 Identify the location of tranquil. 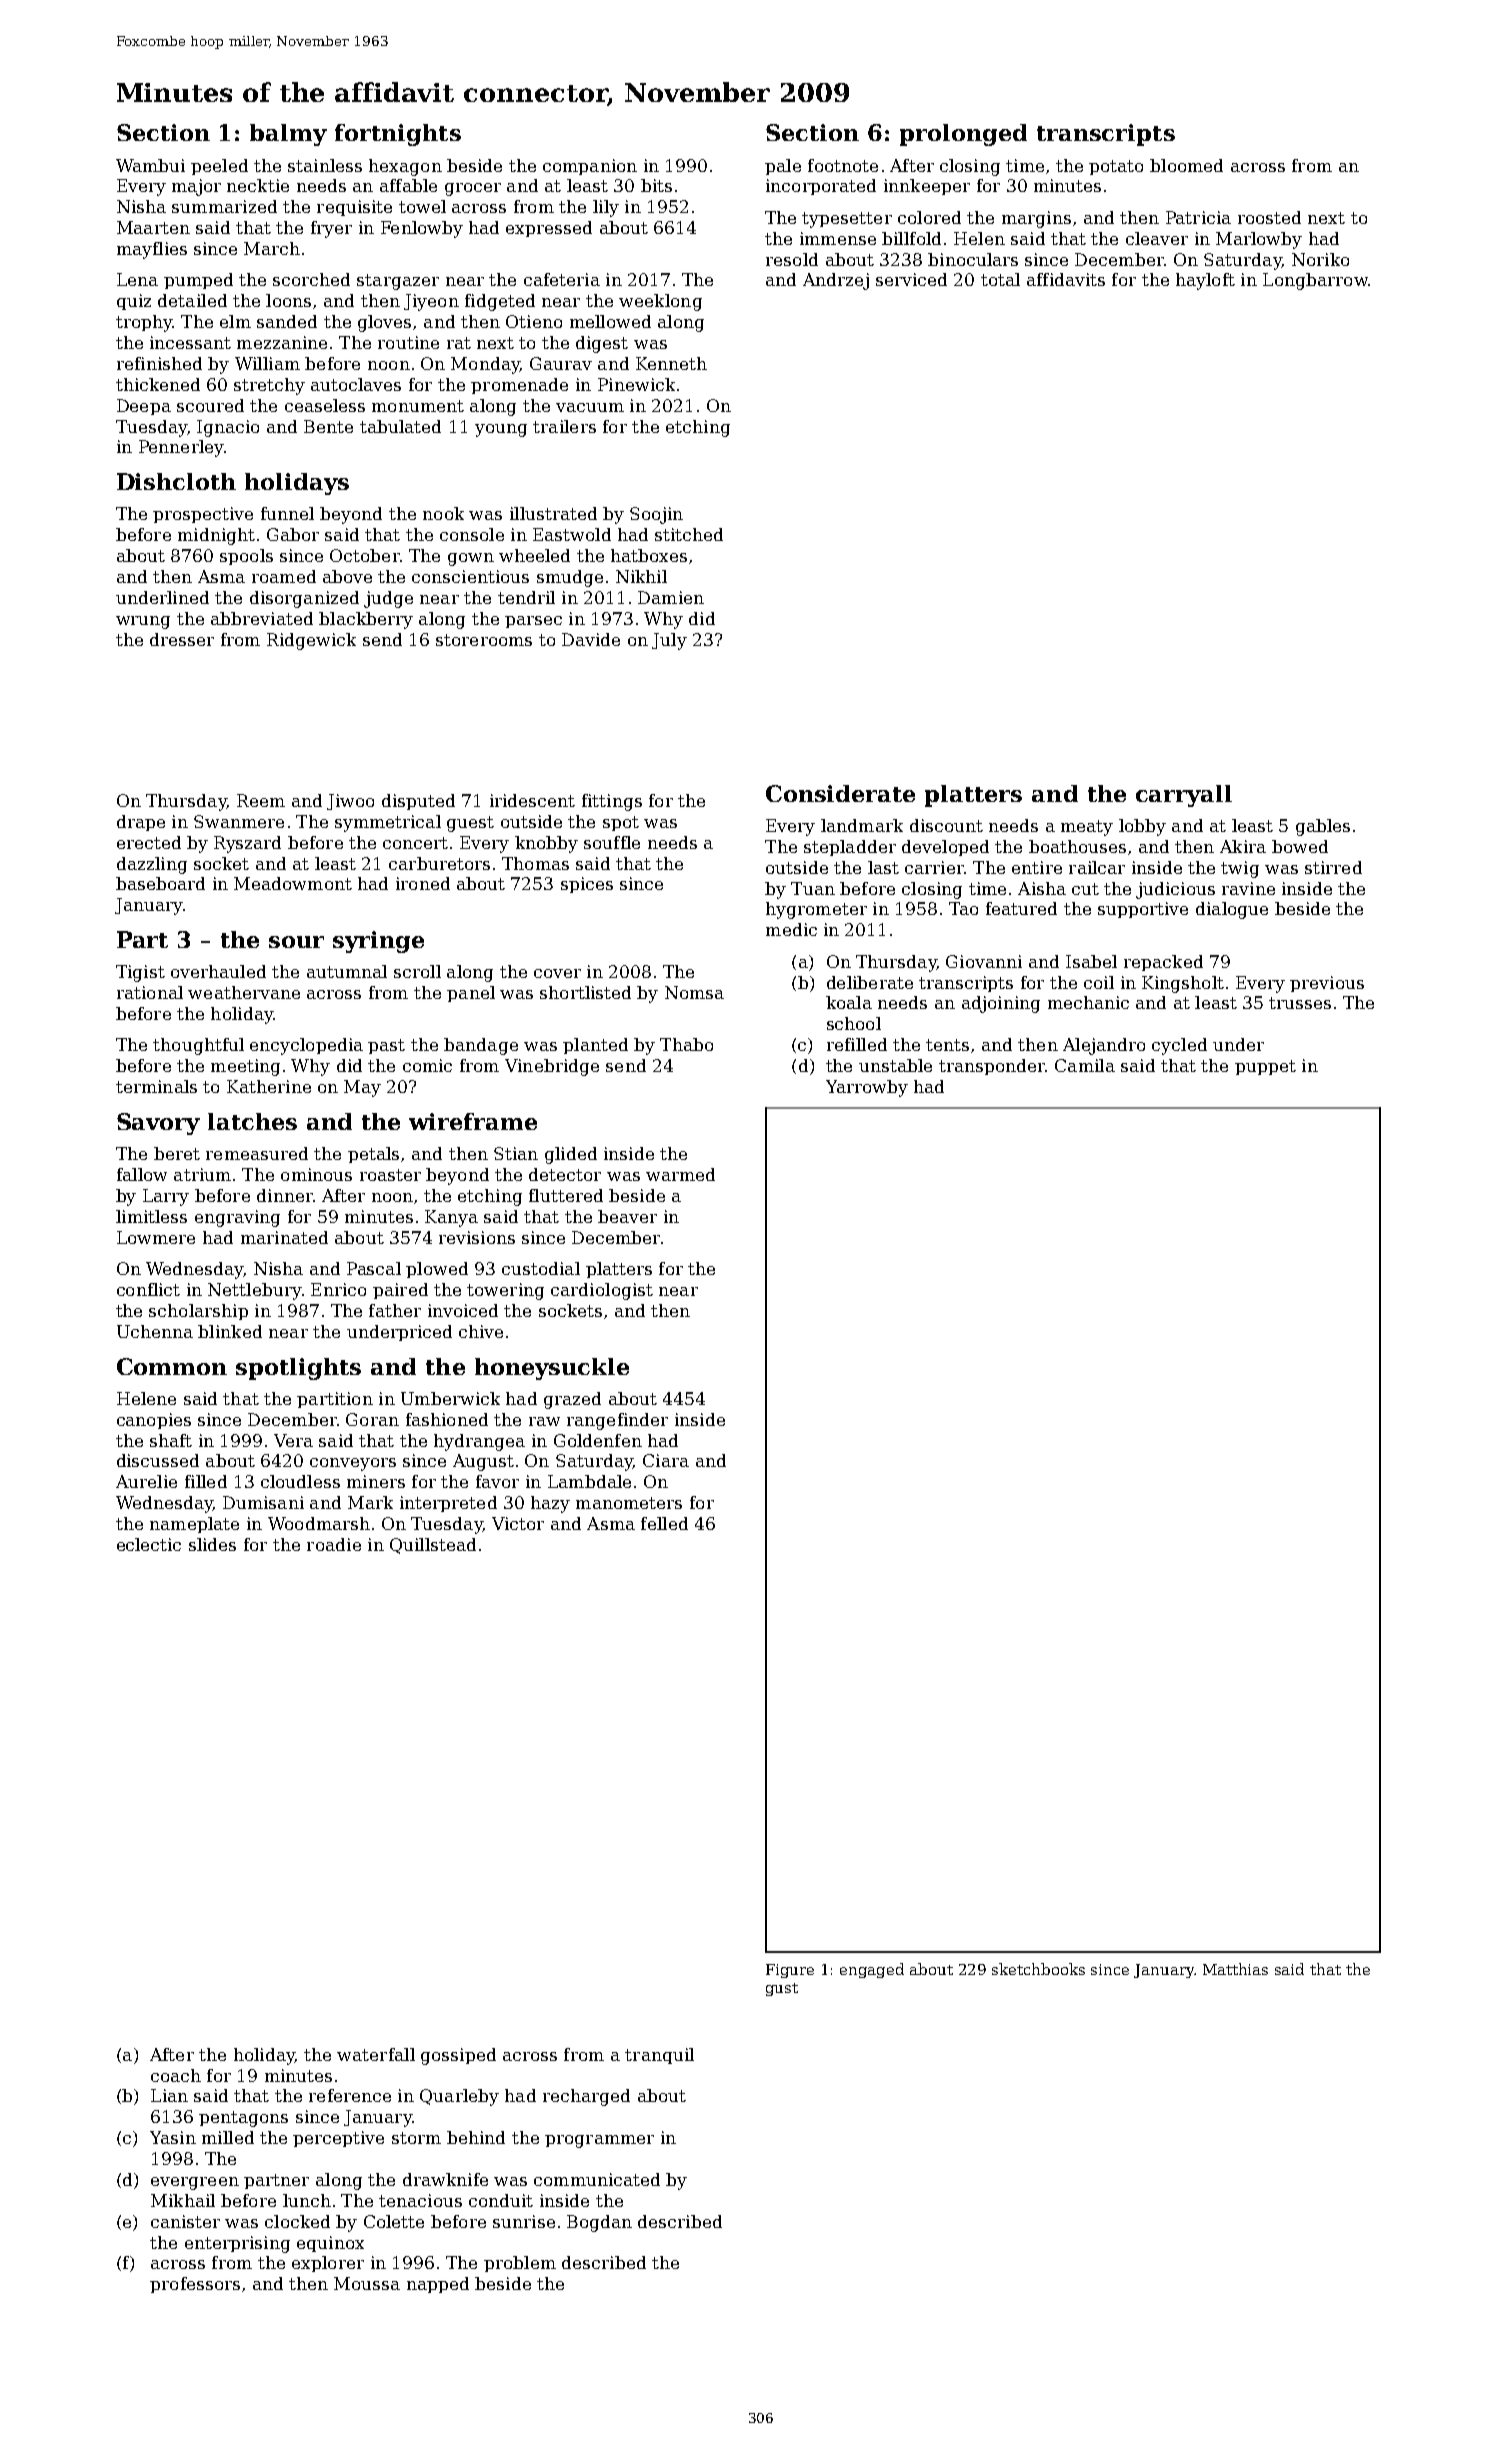
(659, 2056).
